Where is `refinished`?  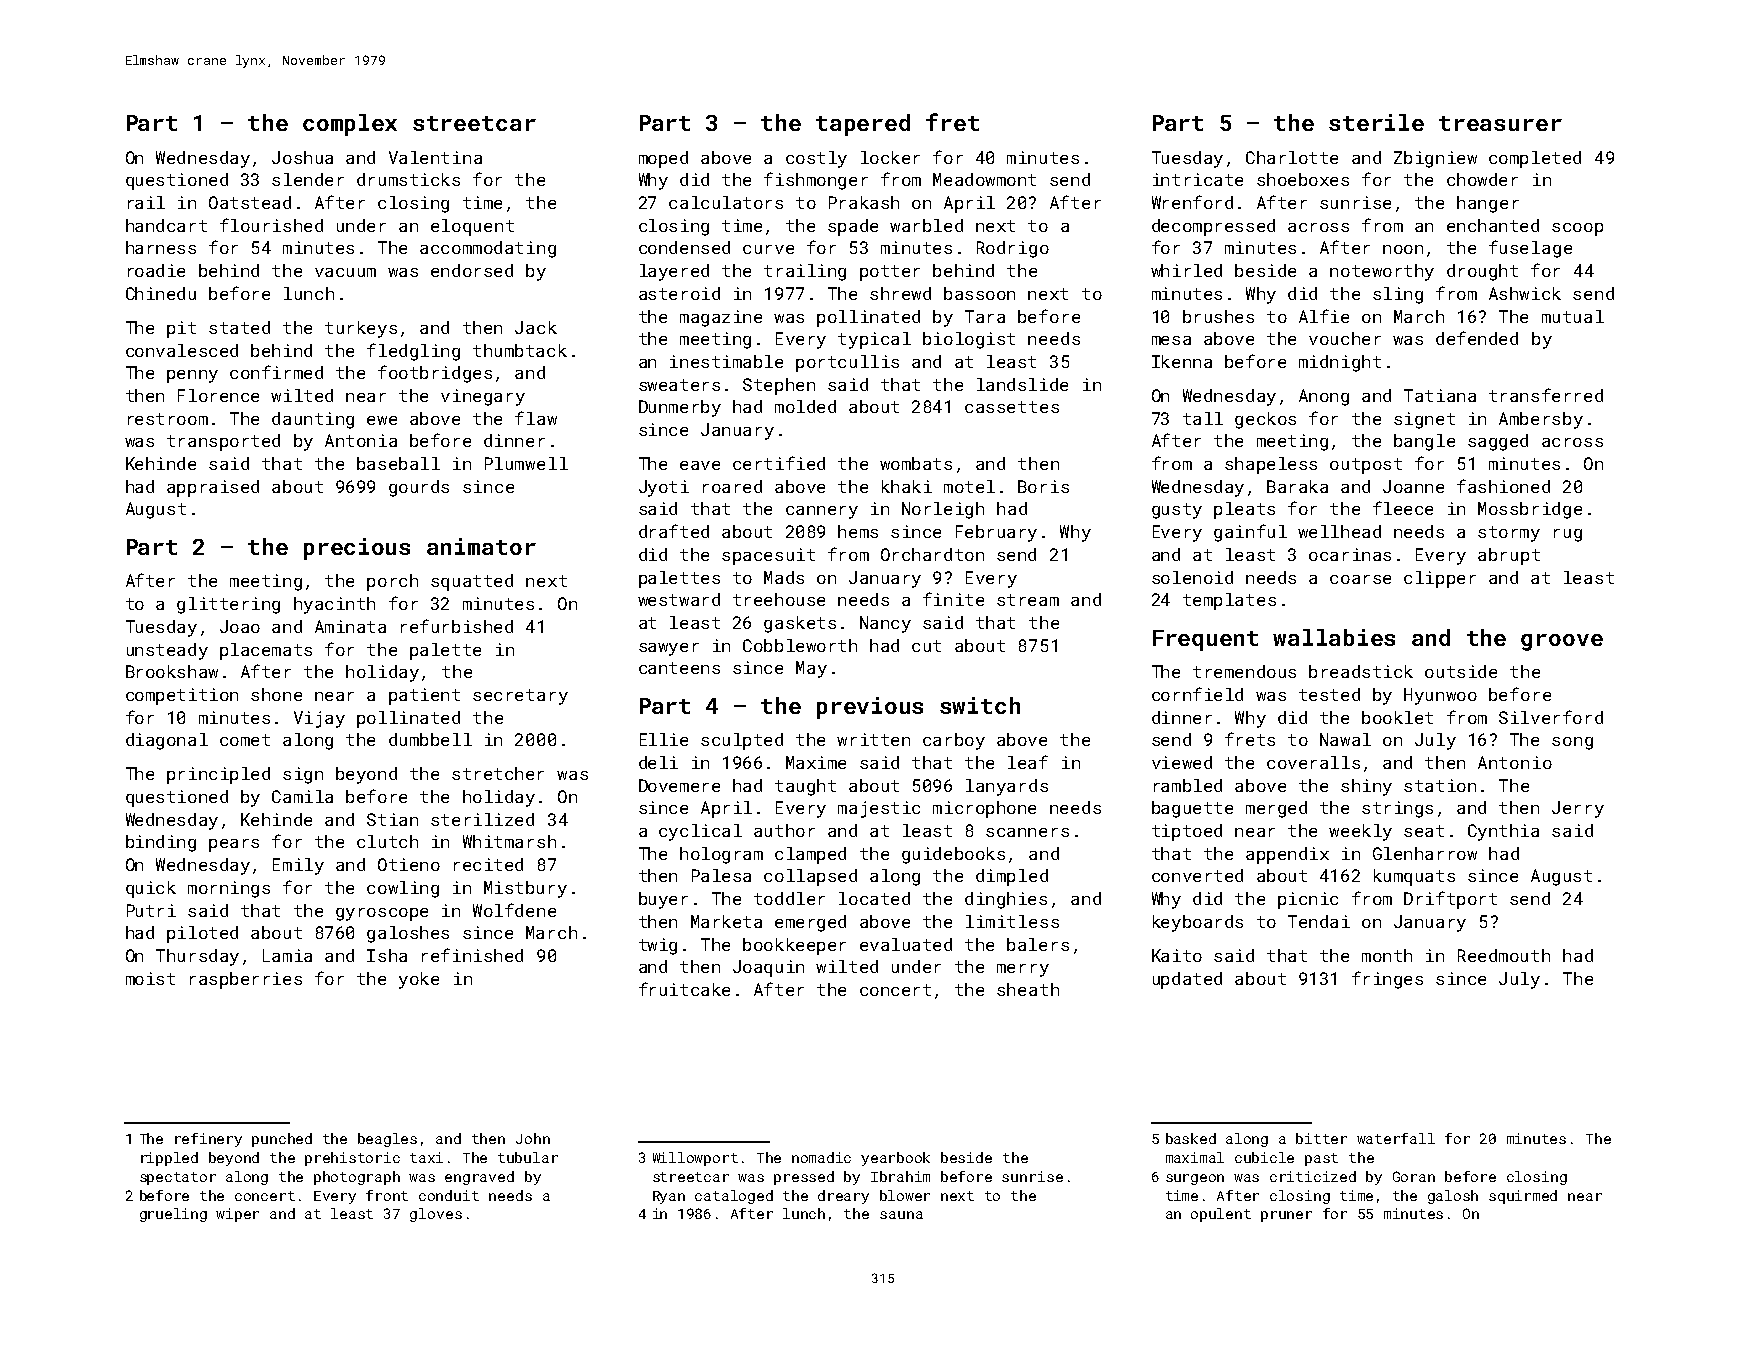 refinished is located at coordinates (472, 955).
